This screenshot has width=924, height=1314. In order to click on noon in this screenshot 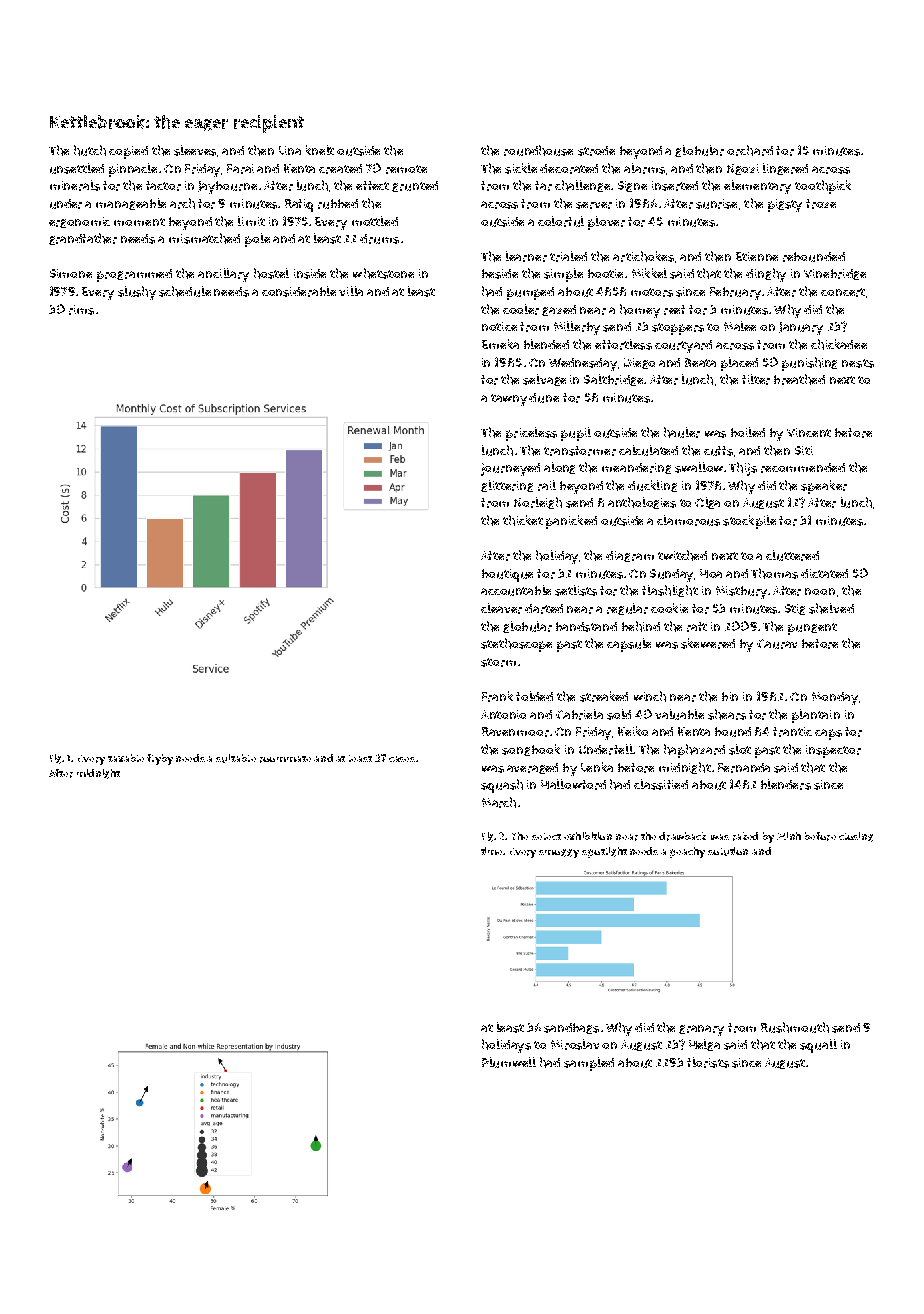, I will do `click(820, 591)`.
